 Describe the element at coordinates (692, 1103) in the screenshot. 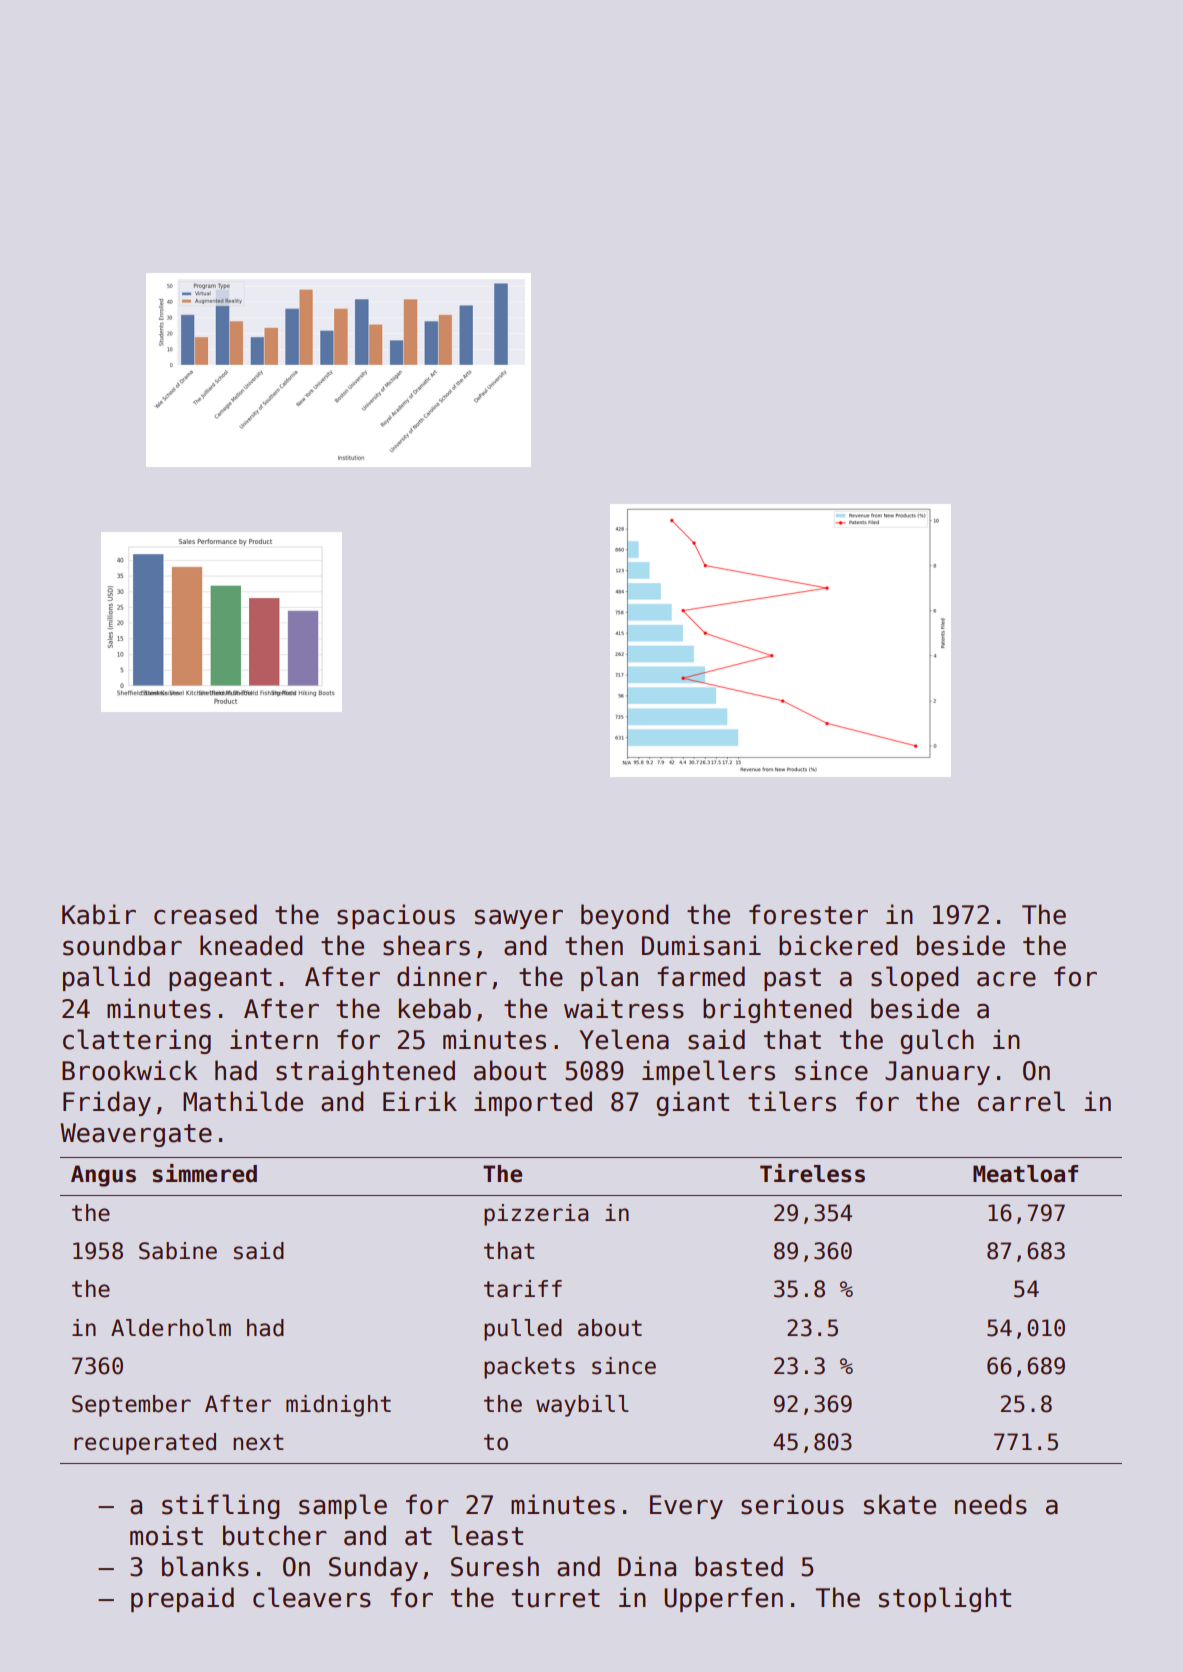

I see `giant` at that location.
